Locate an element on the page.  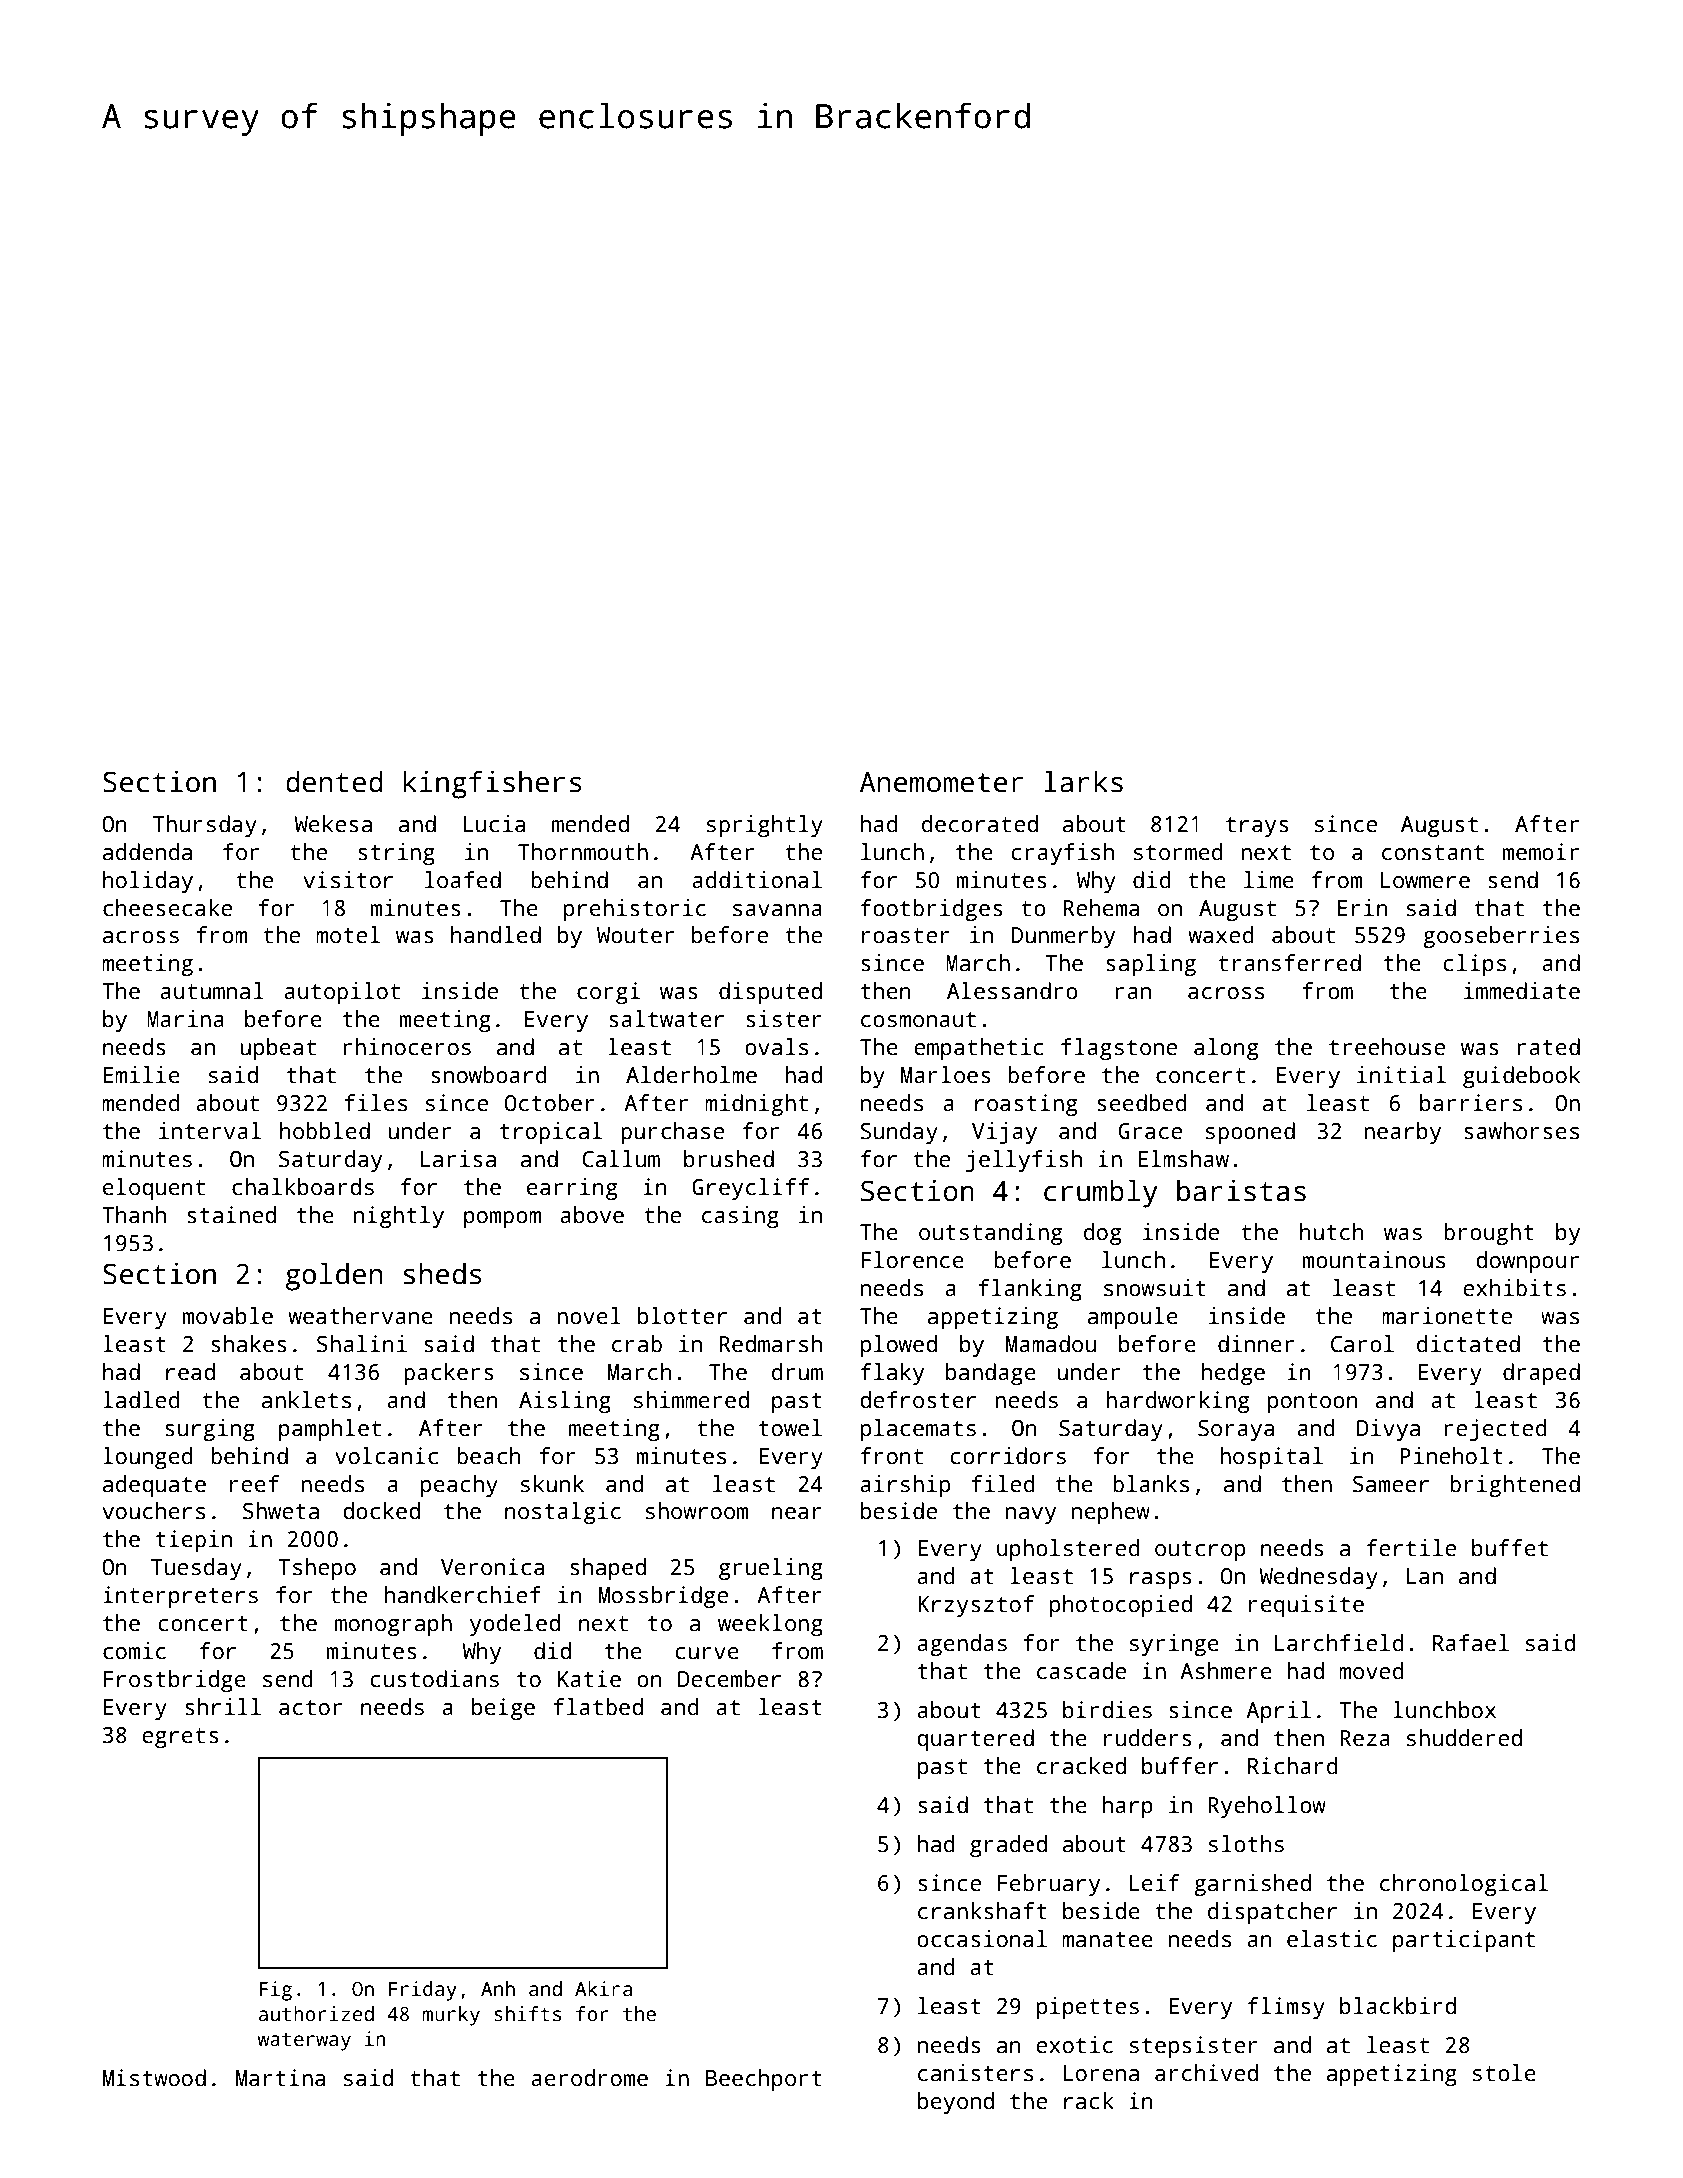
Anemometer is located at coordinates (941, 782).
